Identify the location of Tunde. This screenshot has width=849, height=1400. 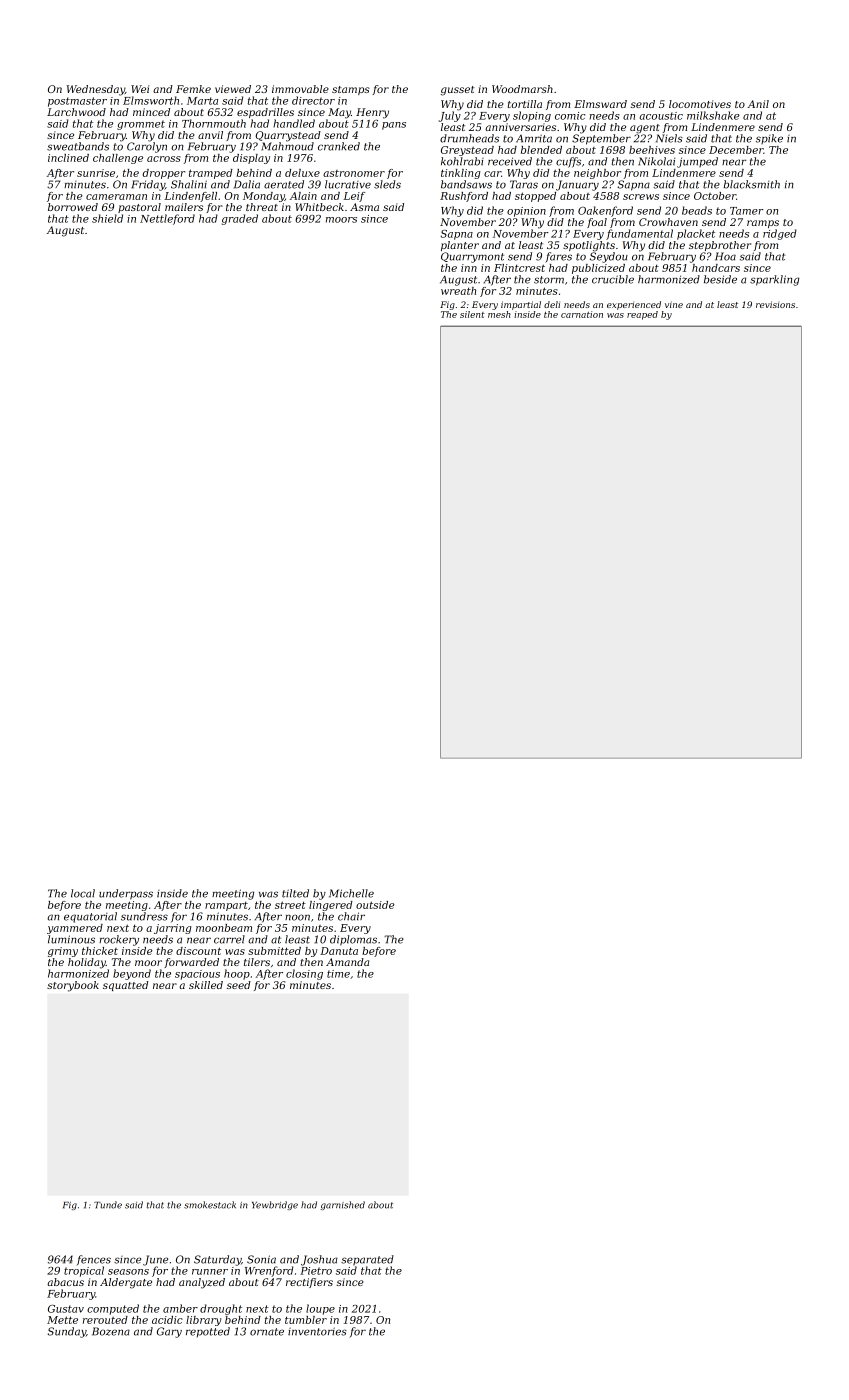
(108, 1205).
